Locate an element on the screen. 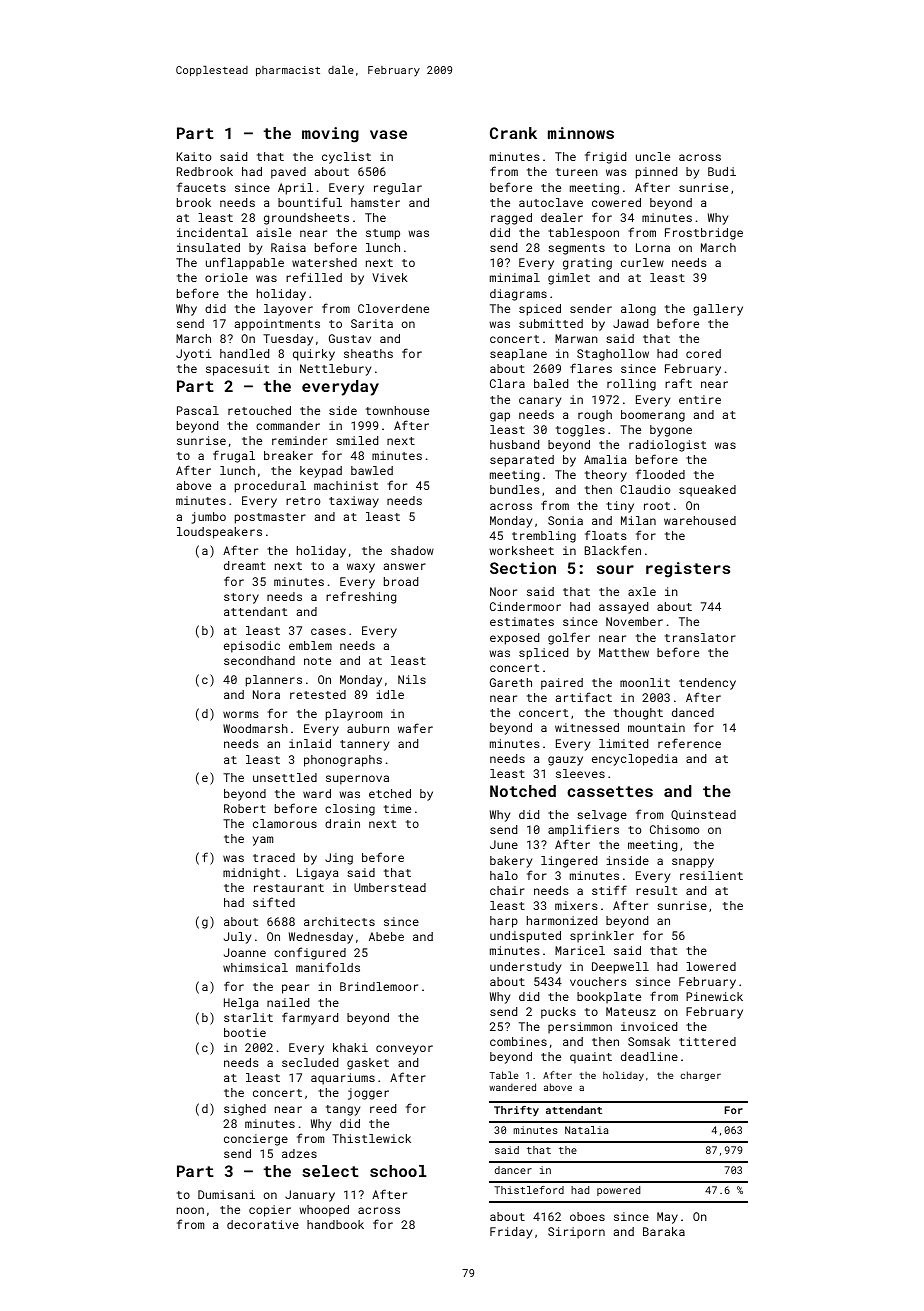 Image resolution: width=924 pixels, height=1311 pixels. moving is located at coordinates (330, 135).
